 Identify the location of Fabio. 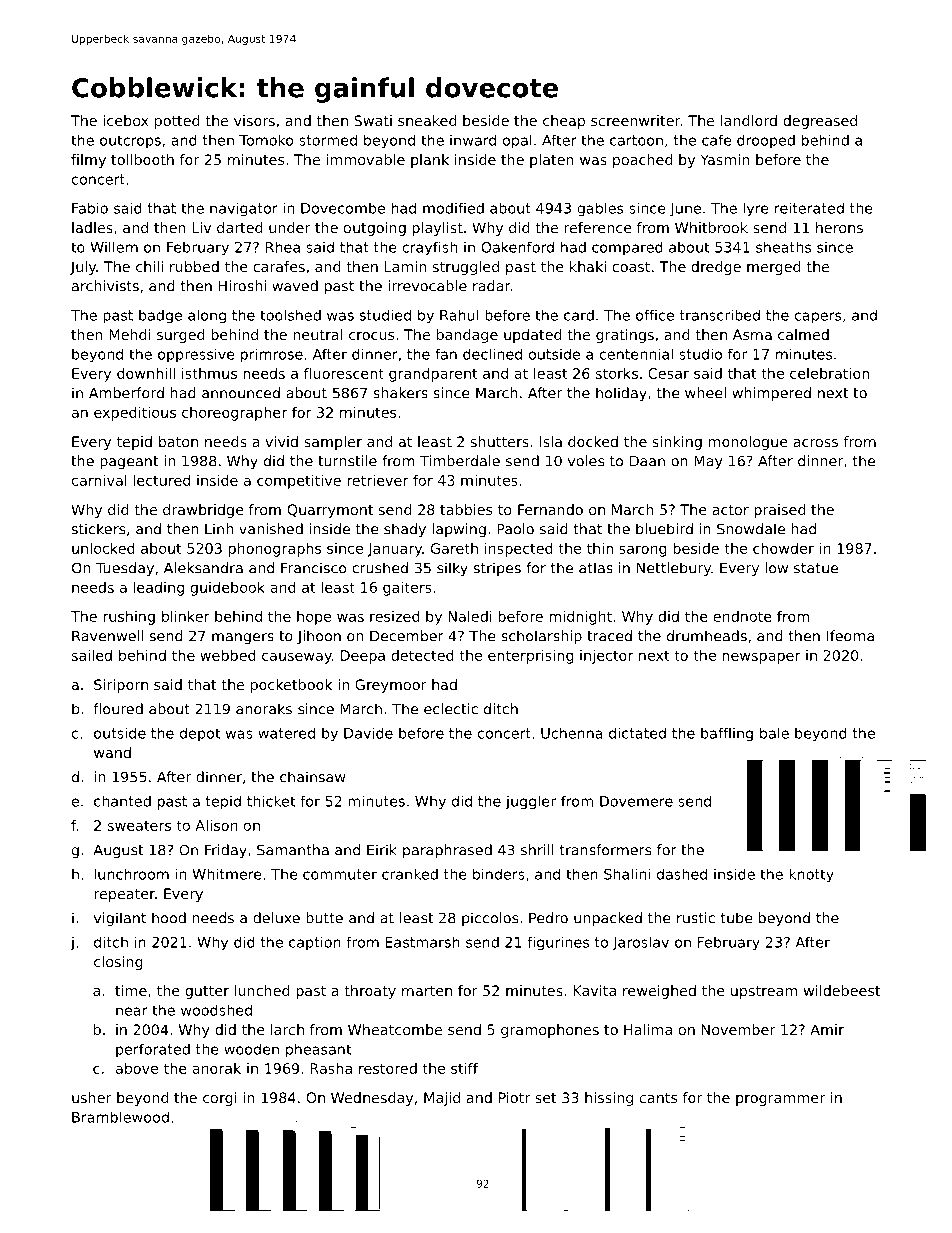
(90, 208).
